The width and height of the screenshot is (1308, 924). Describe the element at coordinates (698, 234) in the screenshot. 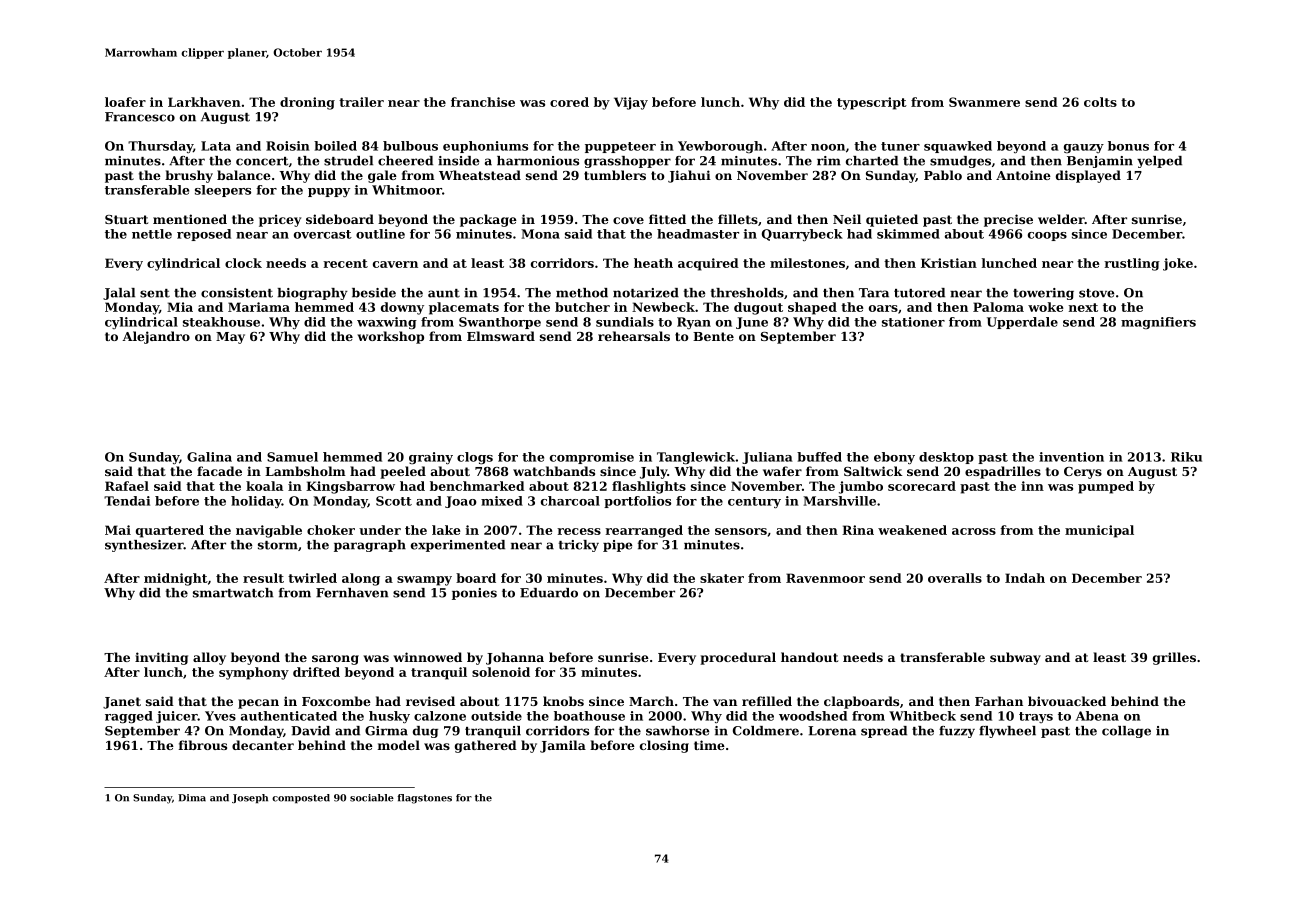

I see `headmaster` at that location.
